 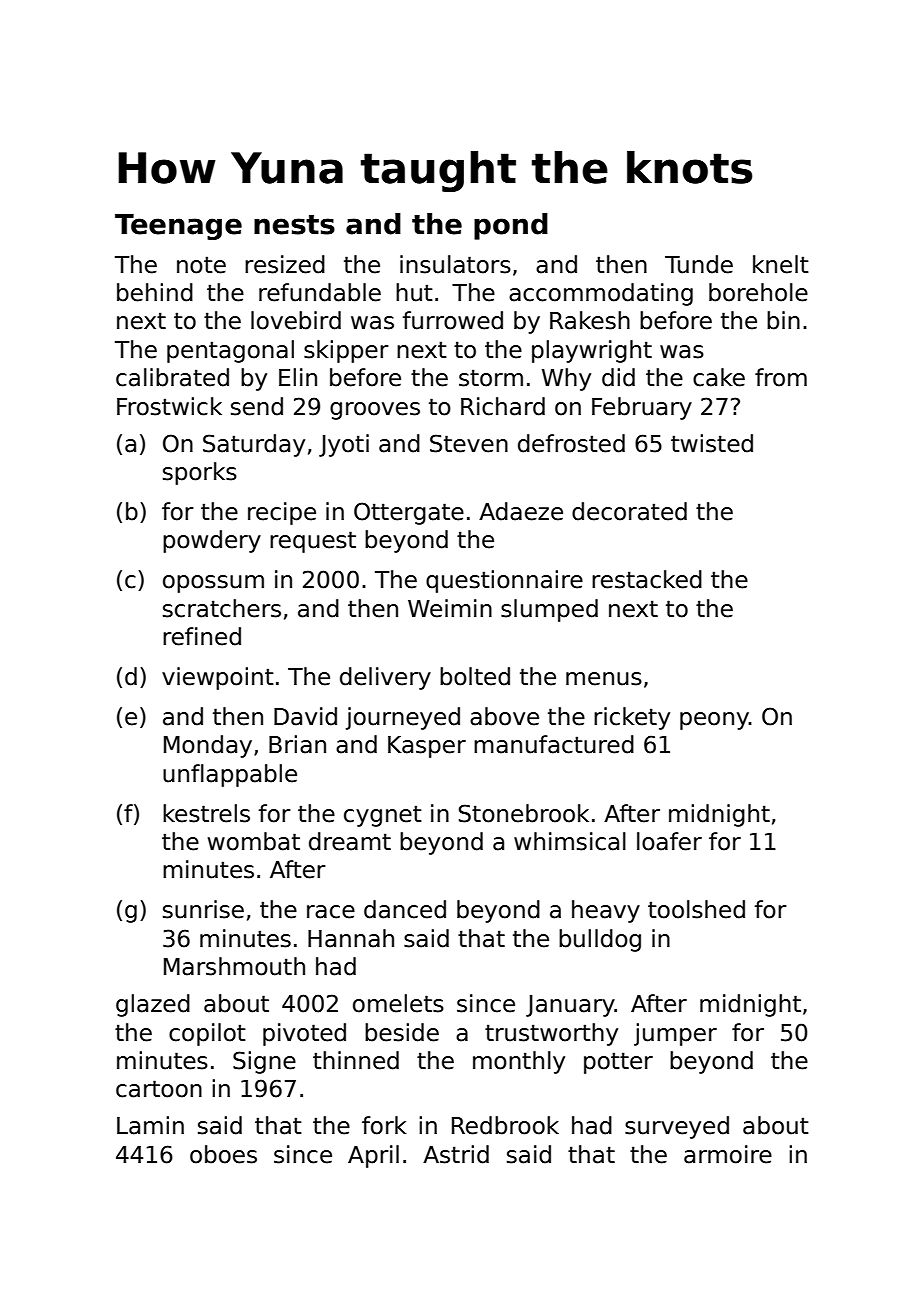 I want to click on restacked, so click(x=647, y=579).
